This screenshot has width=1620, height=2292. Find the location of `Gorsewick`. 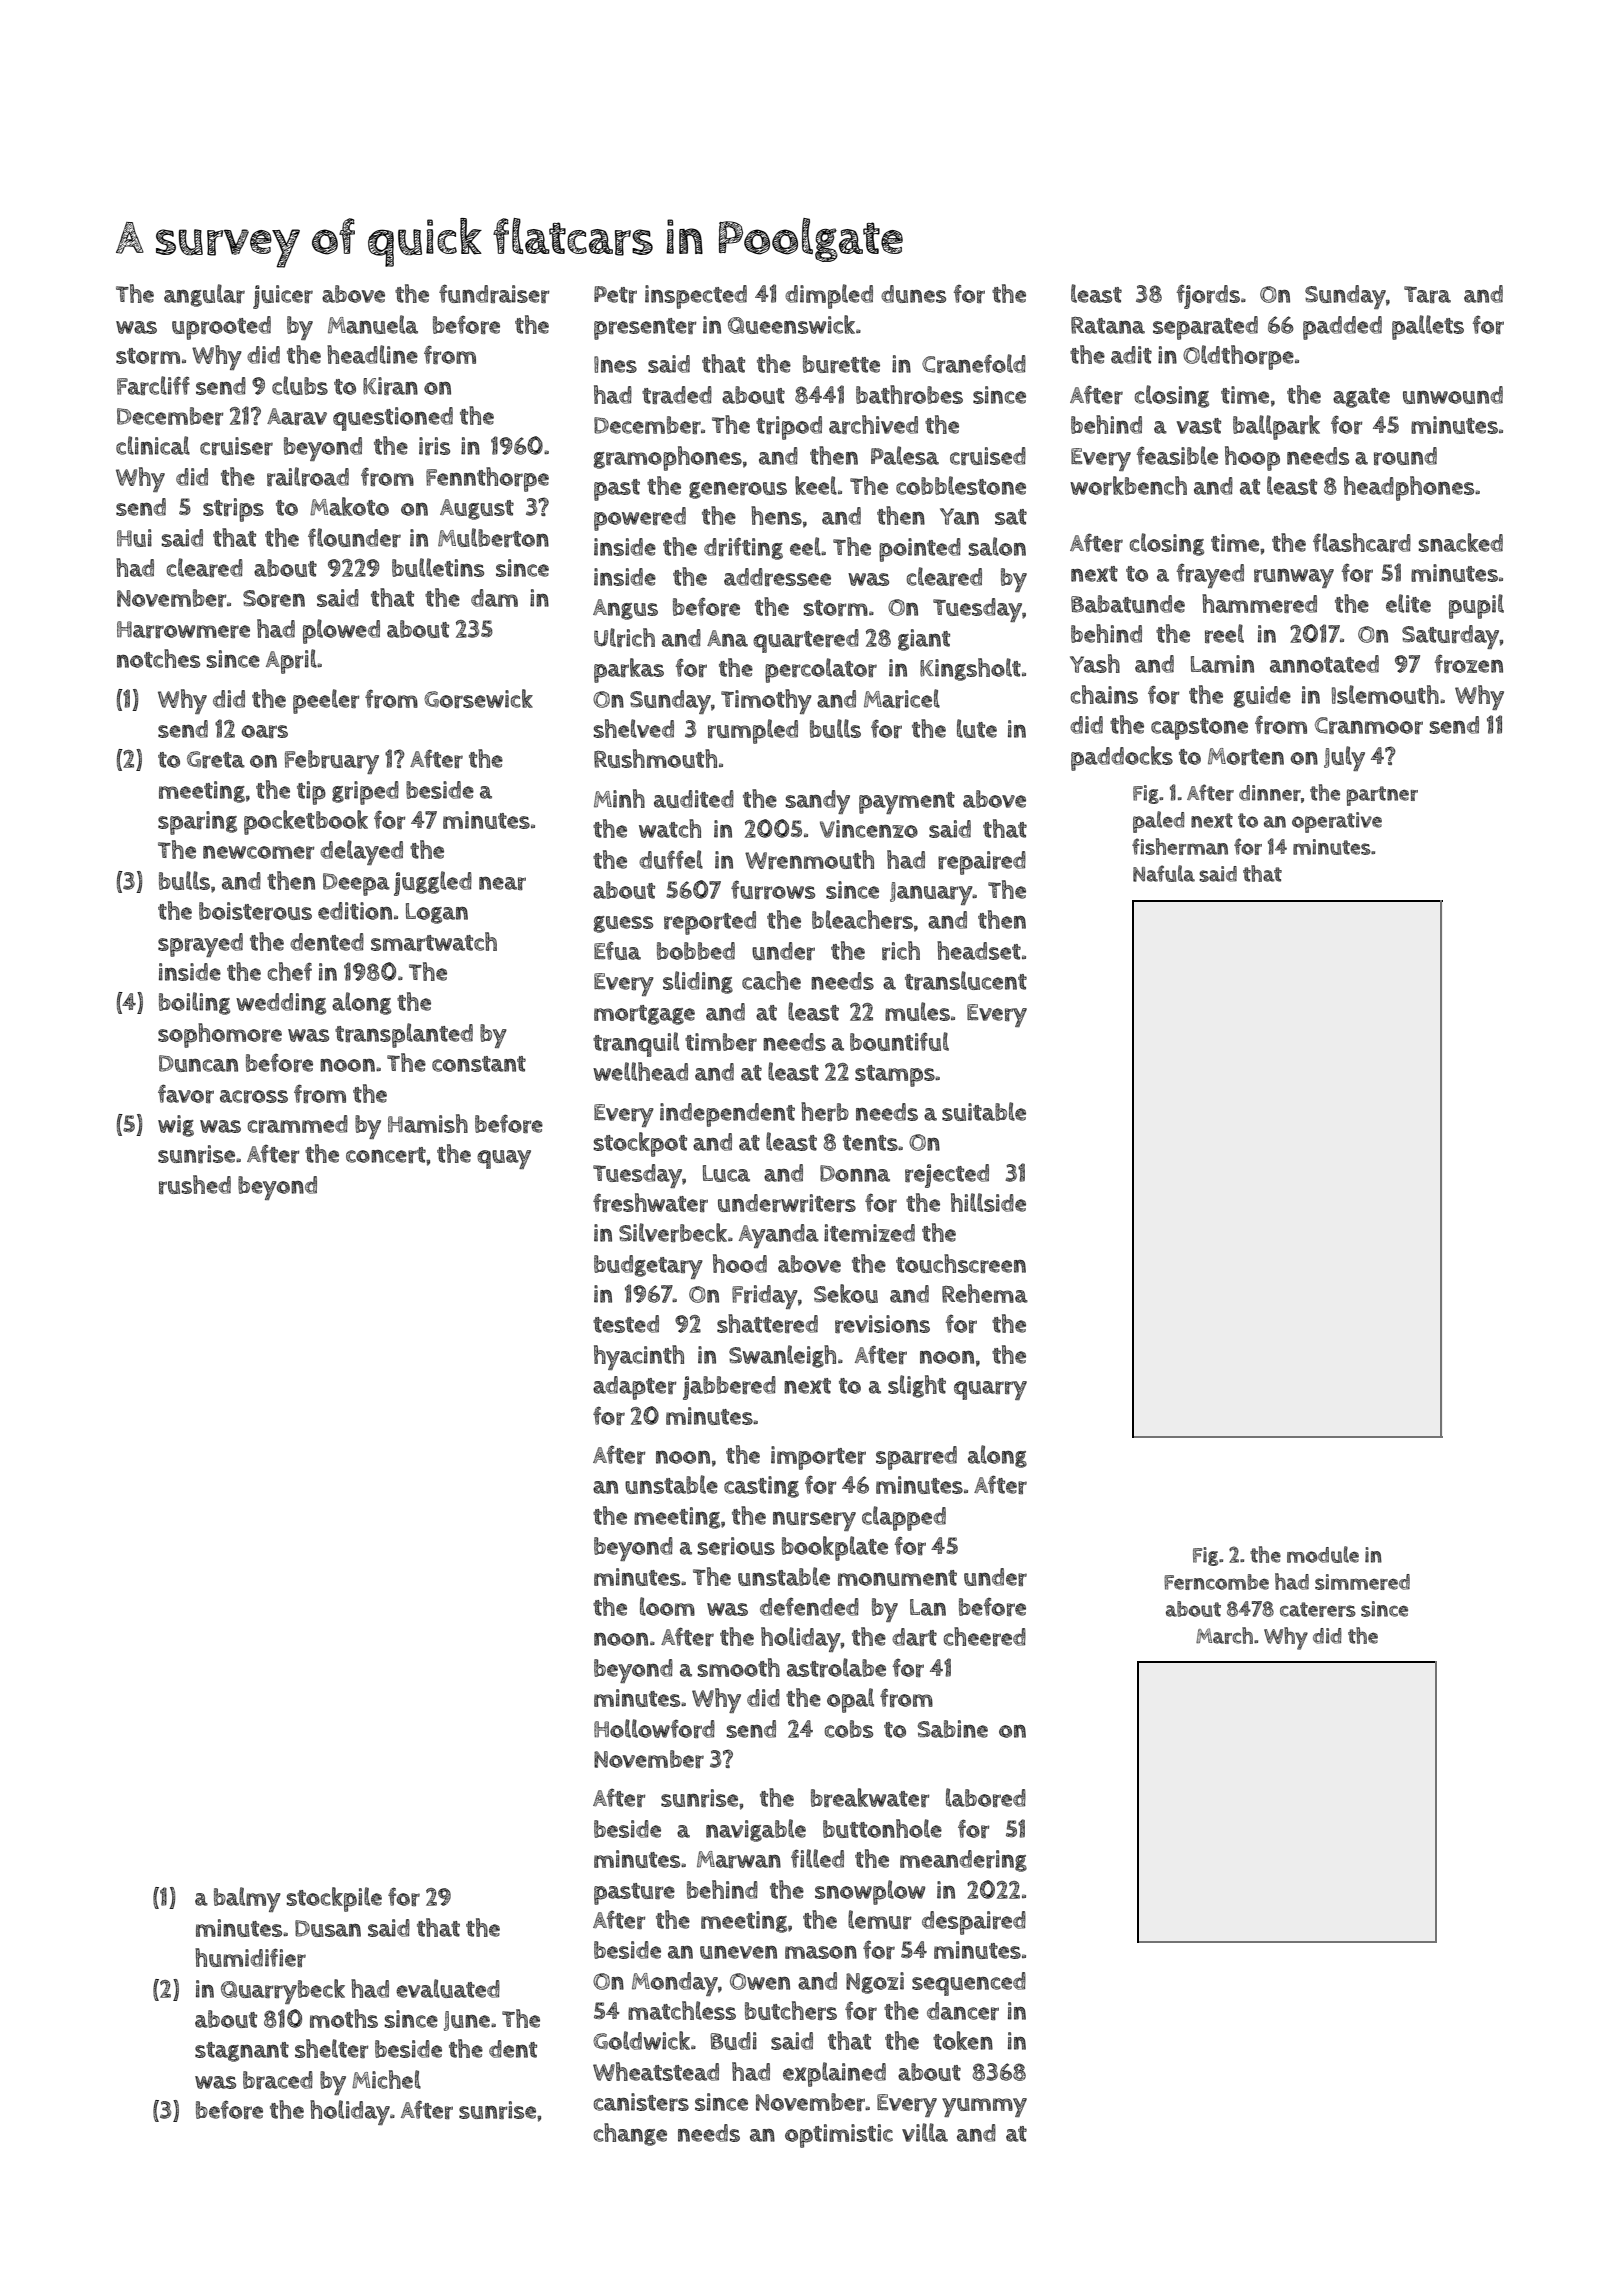

Gorsewick is located at coordinates (478, 698).
